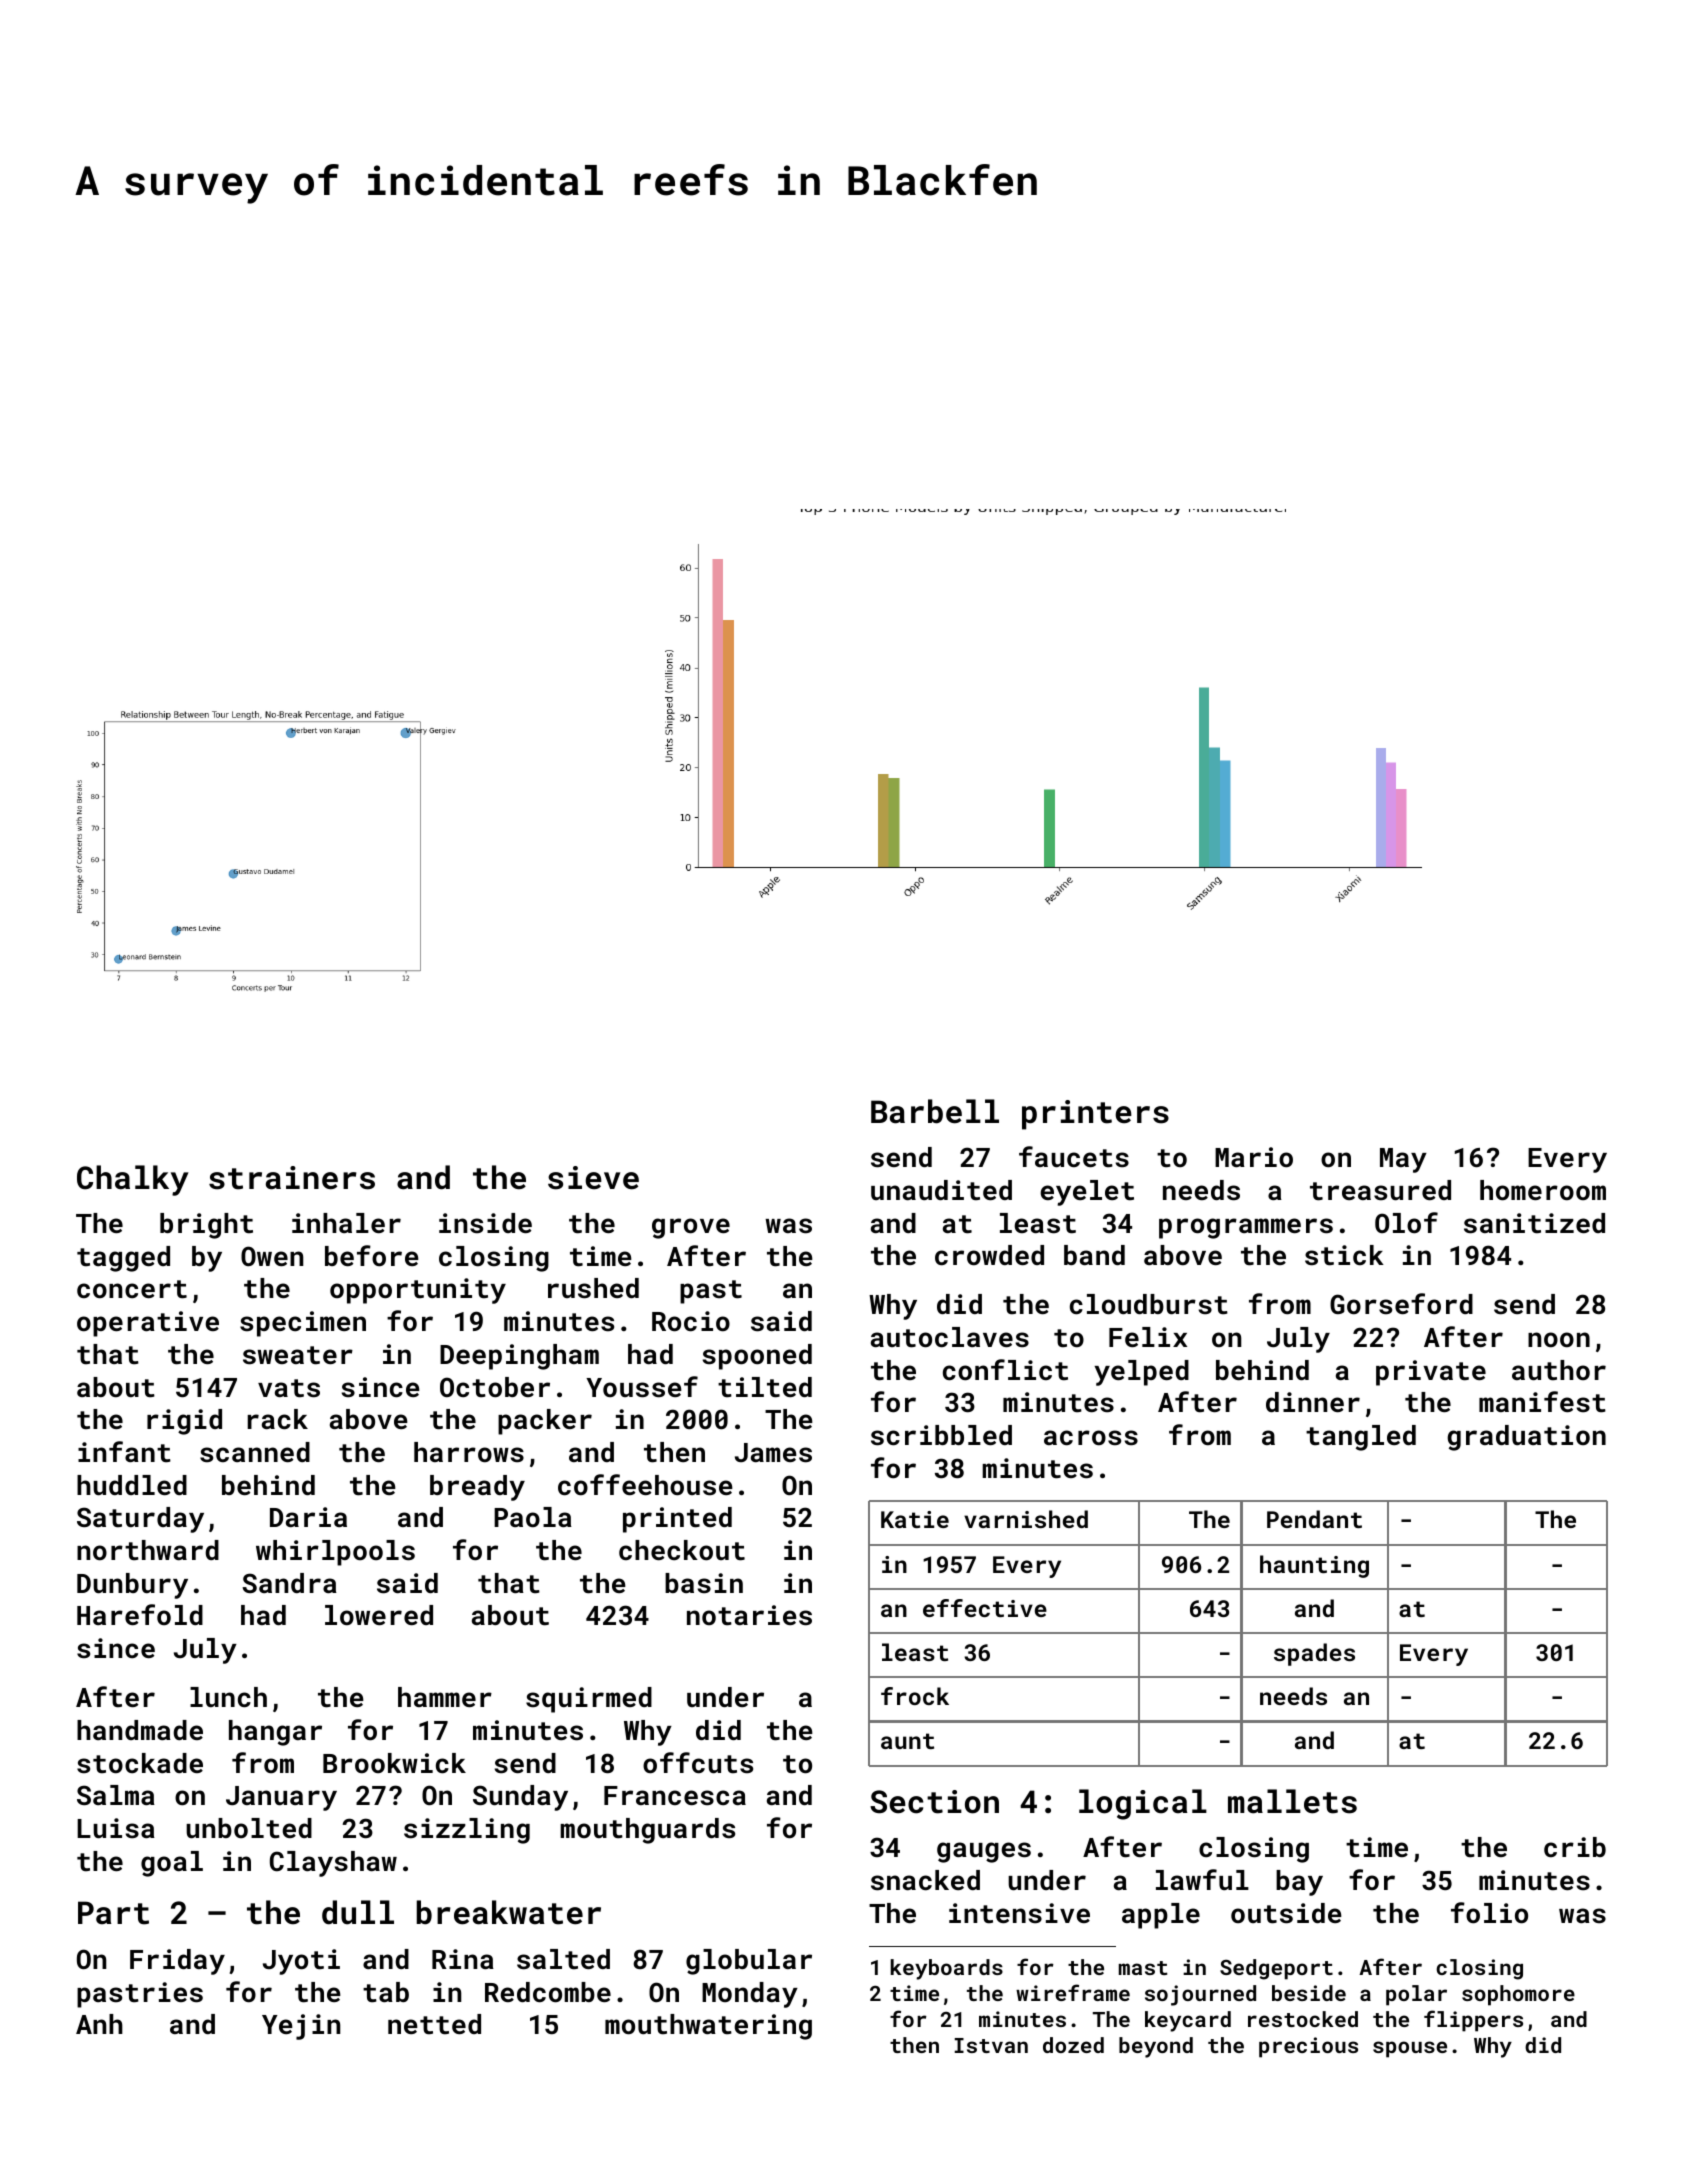 The width and height of the image is (1683, 2178). I want to click on vats, so click(289, 1388).
